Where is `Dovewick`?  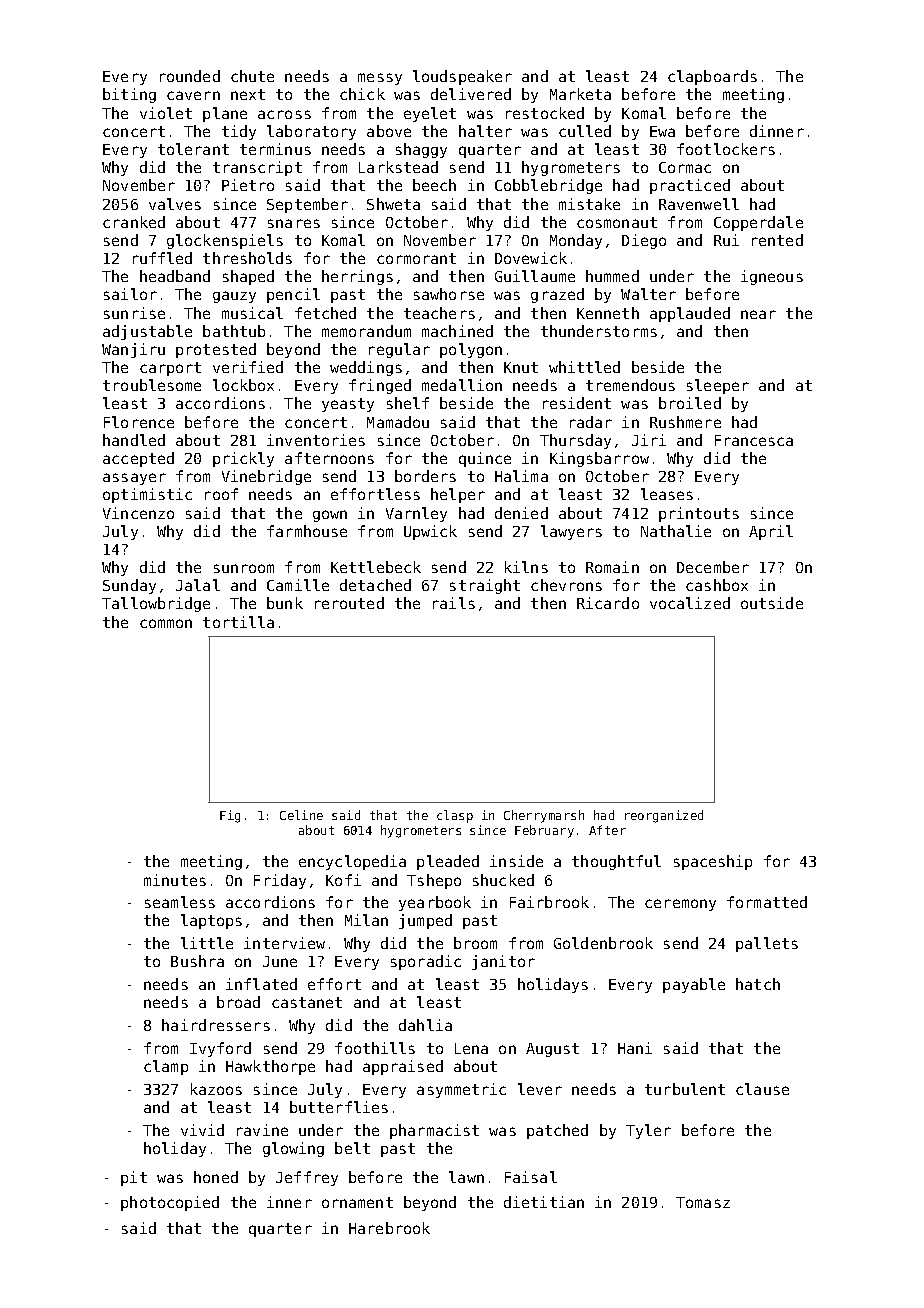 Dovewick is located at coordinates (531, 258).
